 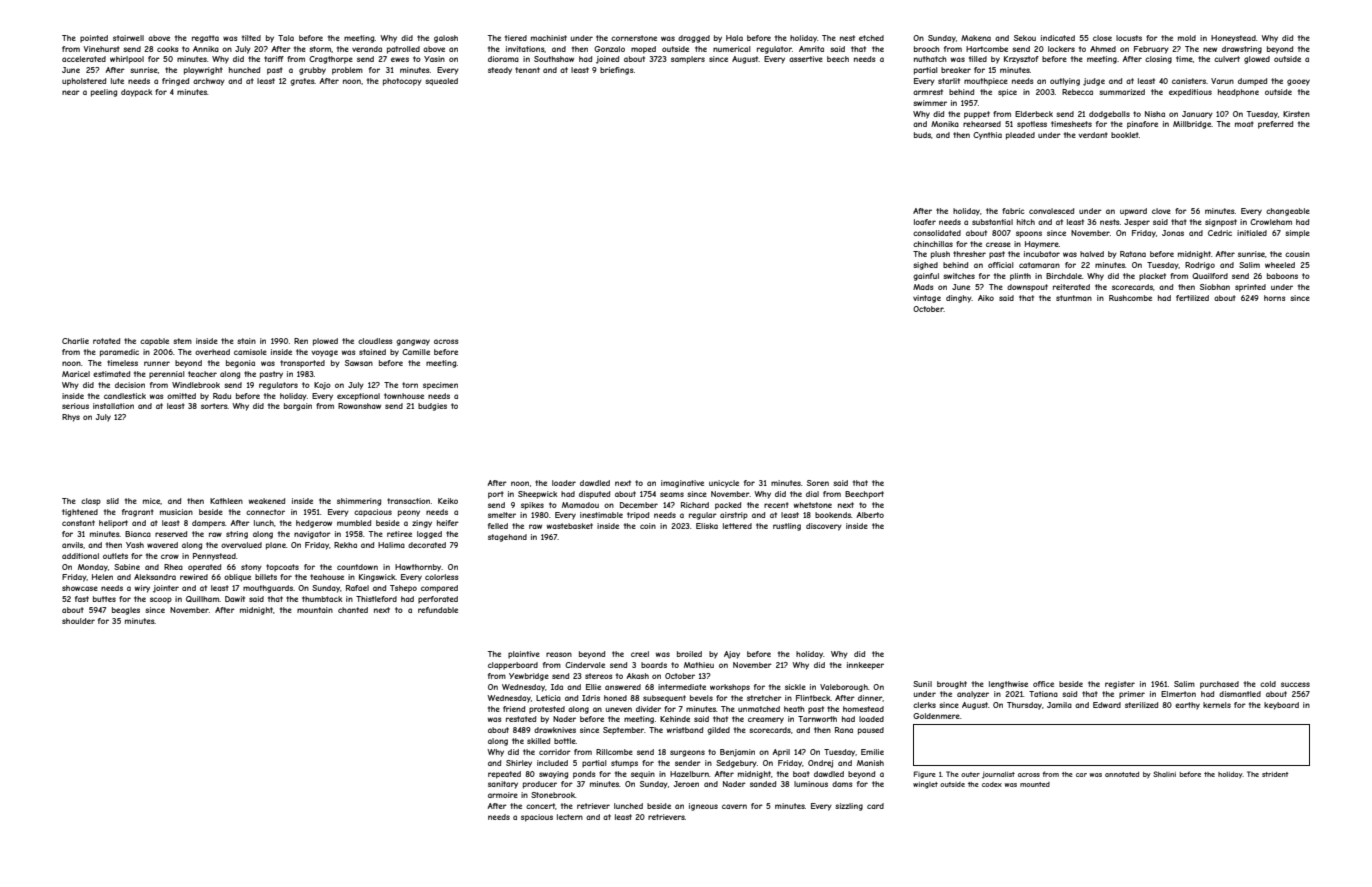 What do you see at coordinates (126, 611) in the screenshot?
I see `beagles` at bounding box center [126, 611].
